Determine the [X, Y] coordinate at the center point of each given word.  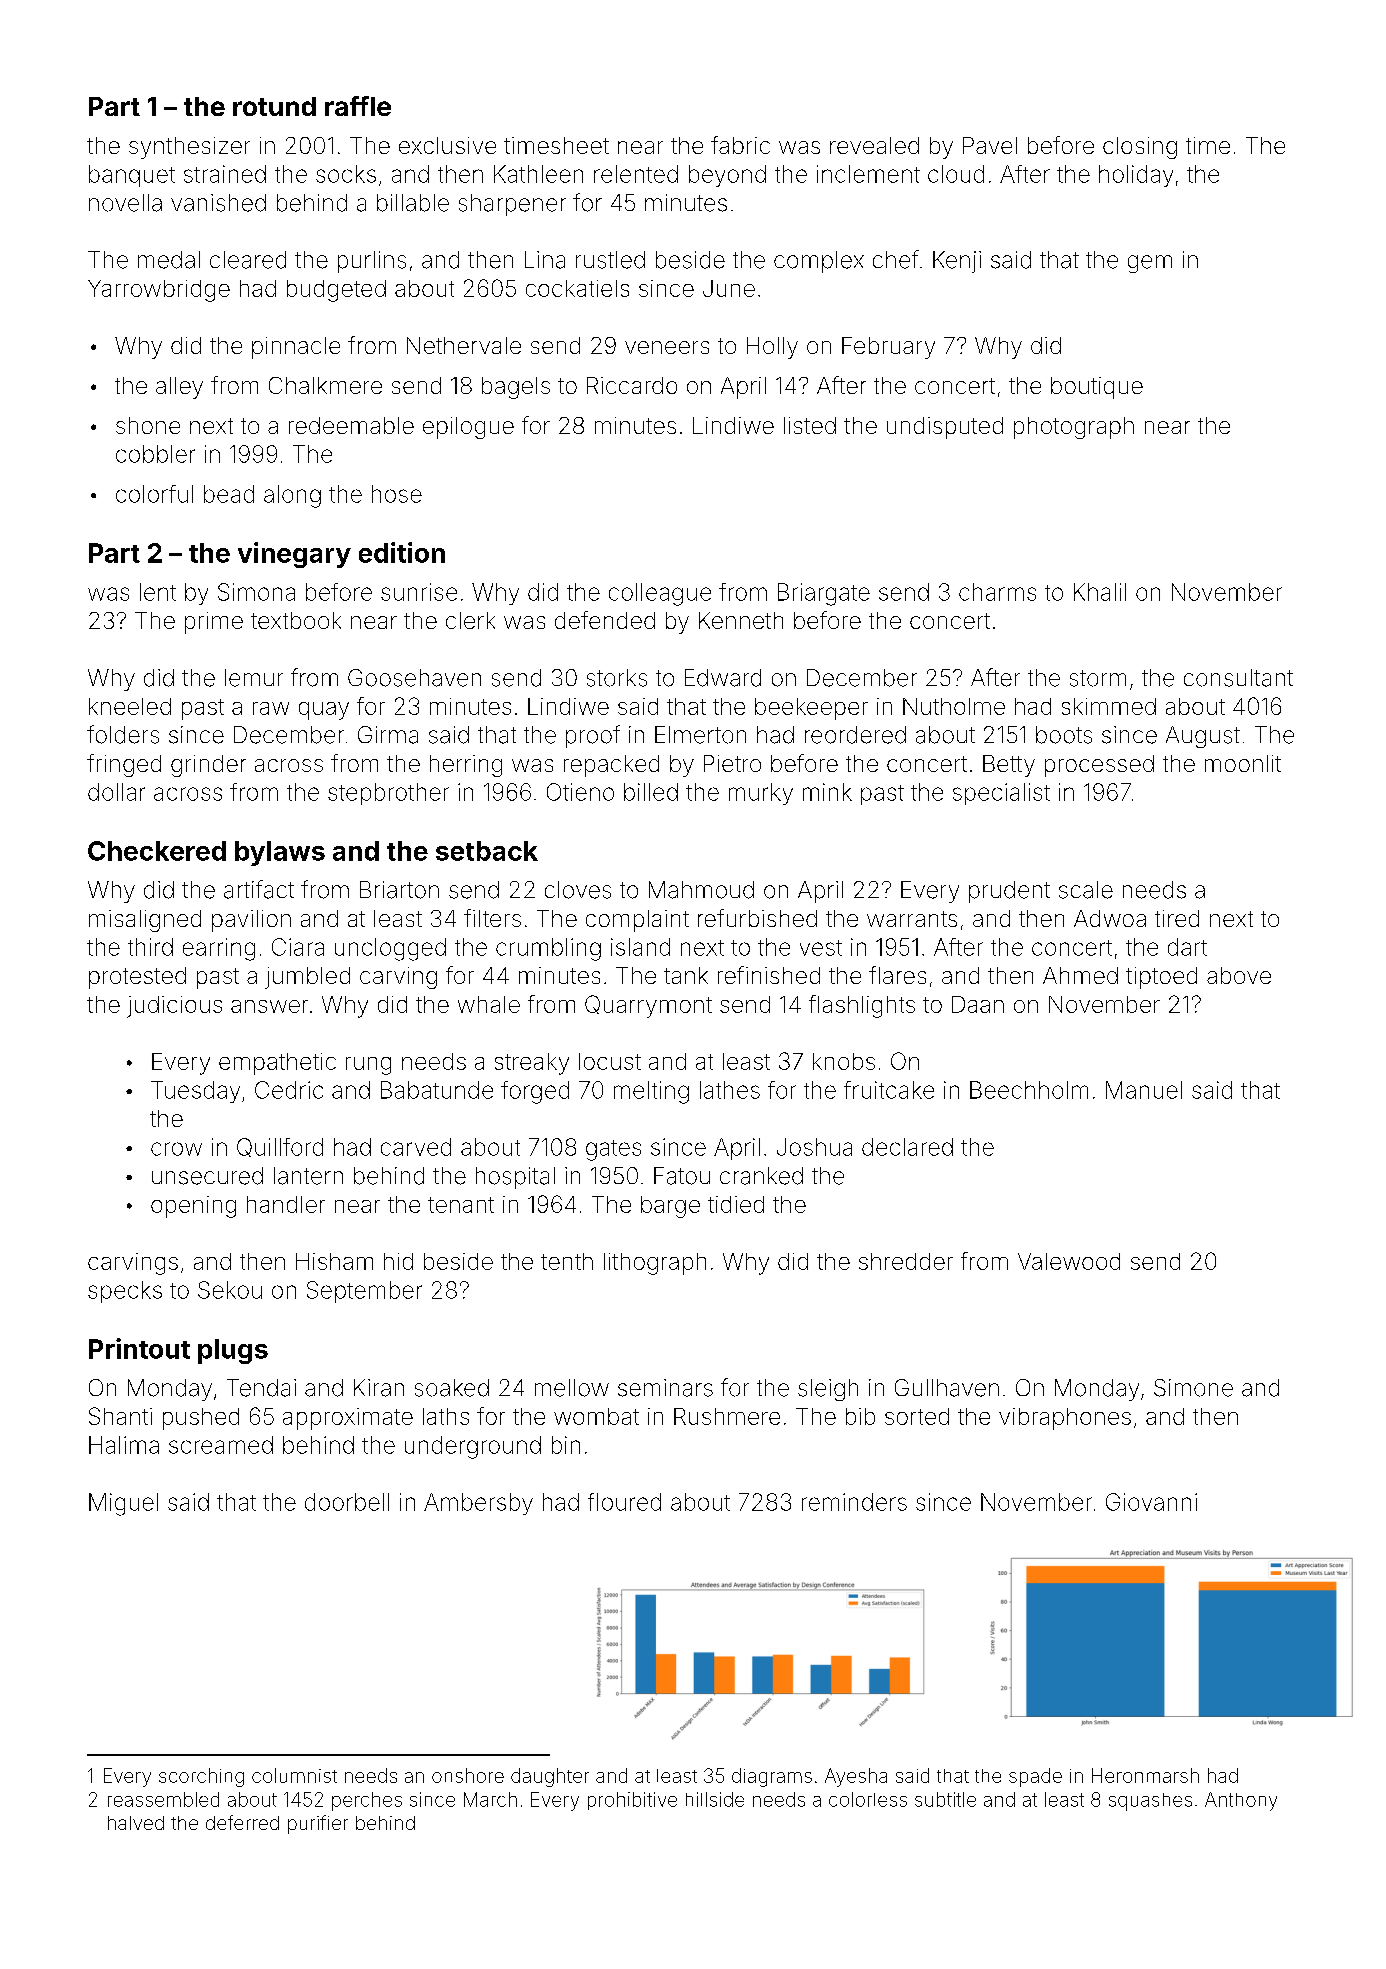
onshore [468, 1775]
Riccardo [632, 385]
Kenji [957, 262]
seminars [665, 1388]
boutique [1097, 388]
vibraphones [1065, 1419]
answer [269, 1006]
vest [821, 948]
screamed [221, 1445]
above [1239, 975]
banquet [132, 176]
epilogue [468, 428]
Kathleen [538, 174]
